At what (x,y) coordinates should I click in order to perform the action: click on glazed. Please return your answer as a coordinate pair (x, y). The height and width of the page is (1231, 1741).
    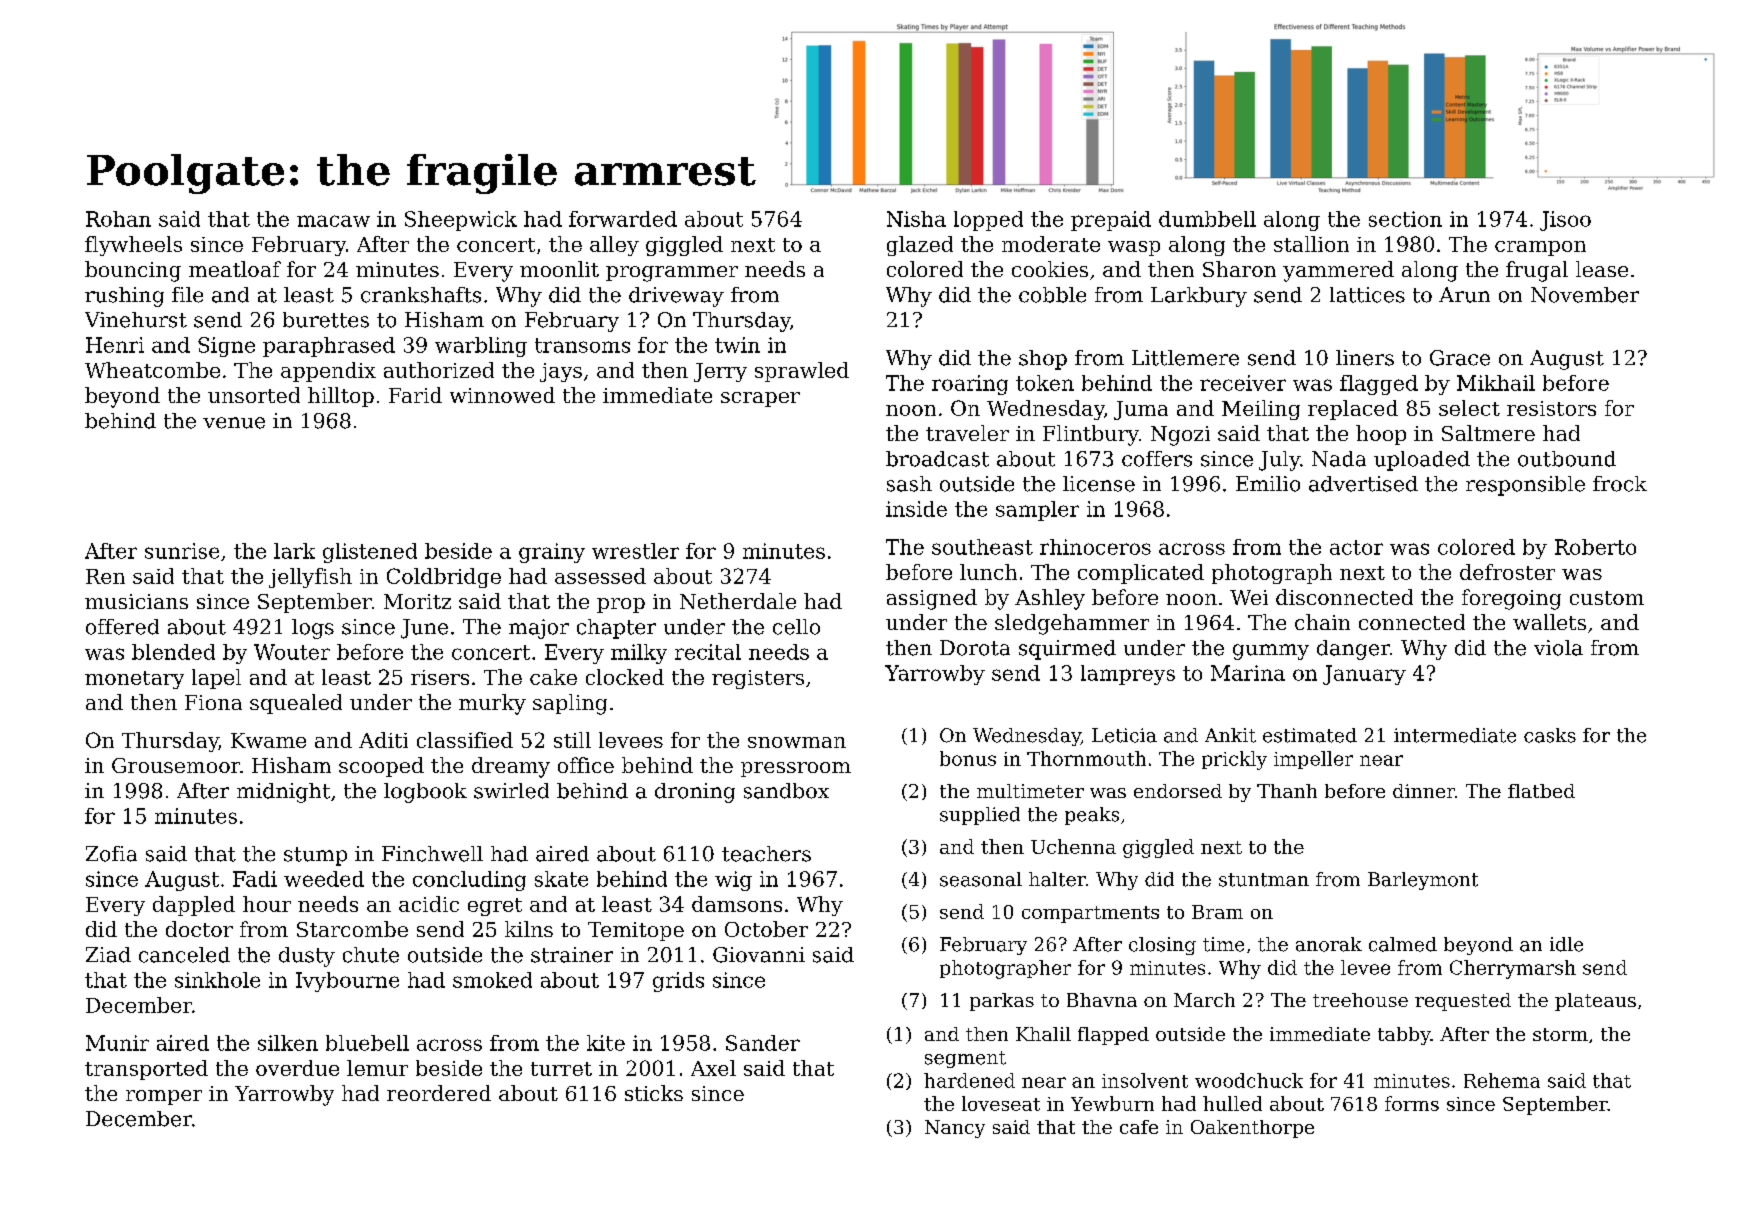
    Looking at the image, I should click on (920, 246).
